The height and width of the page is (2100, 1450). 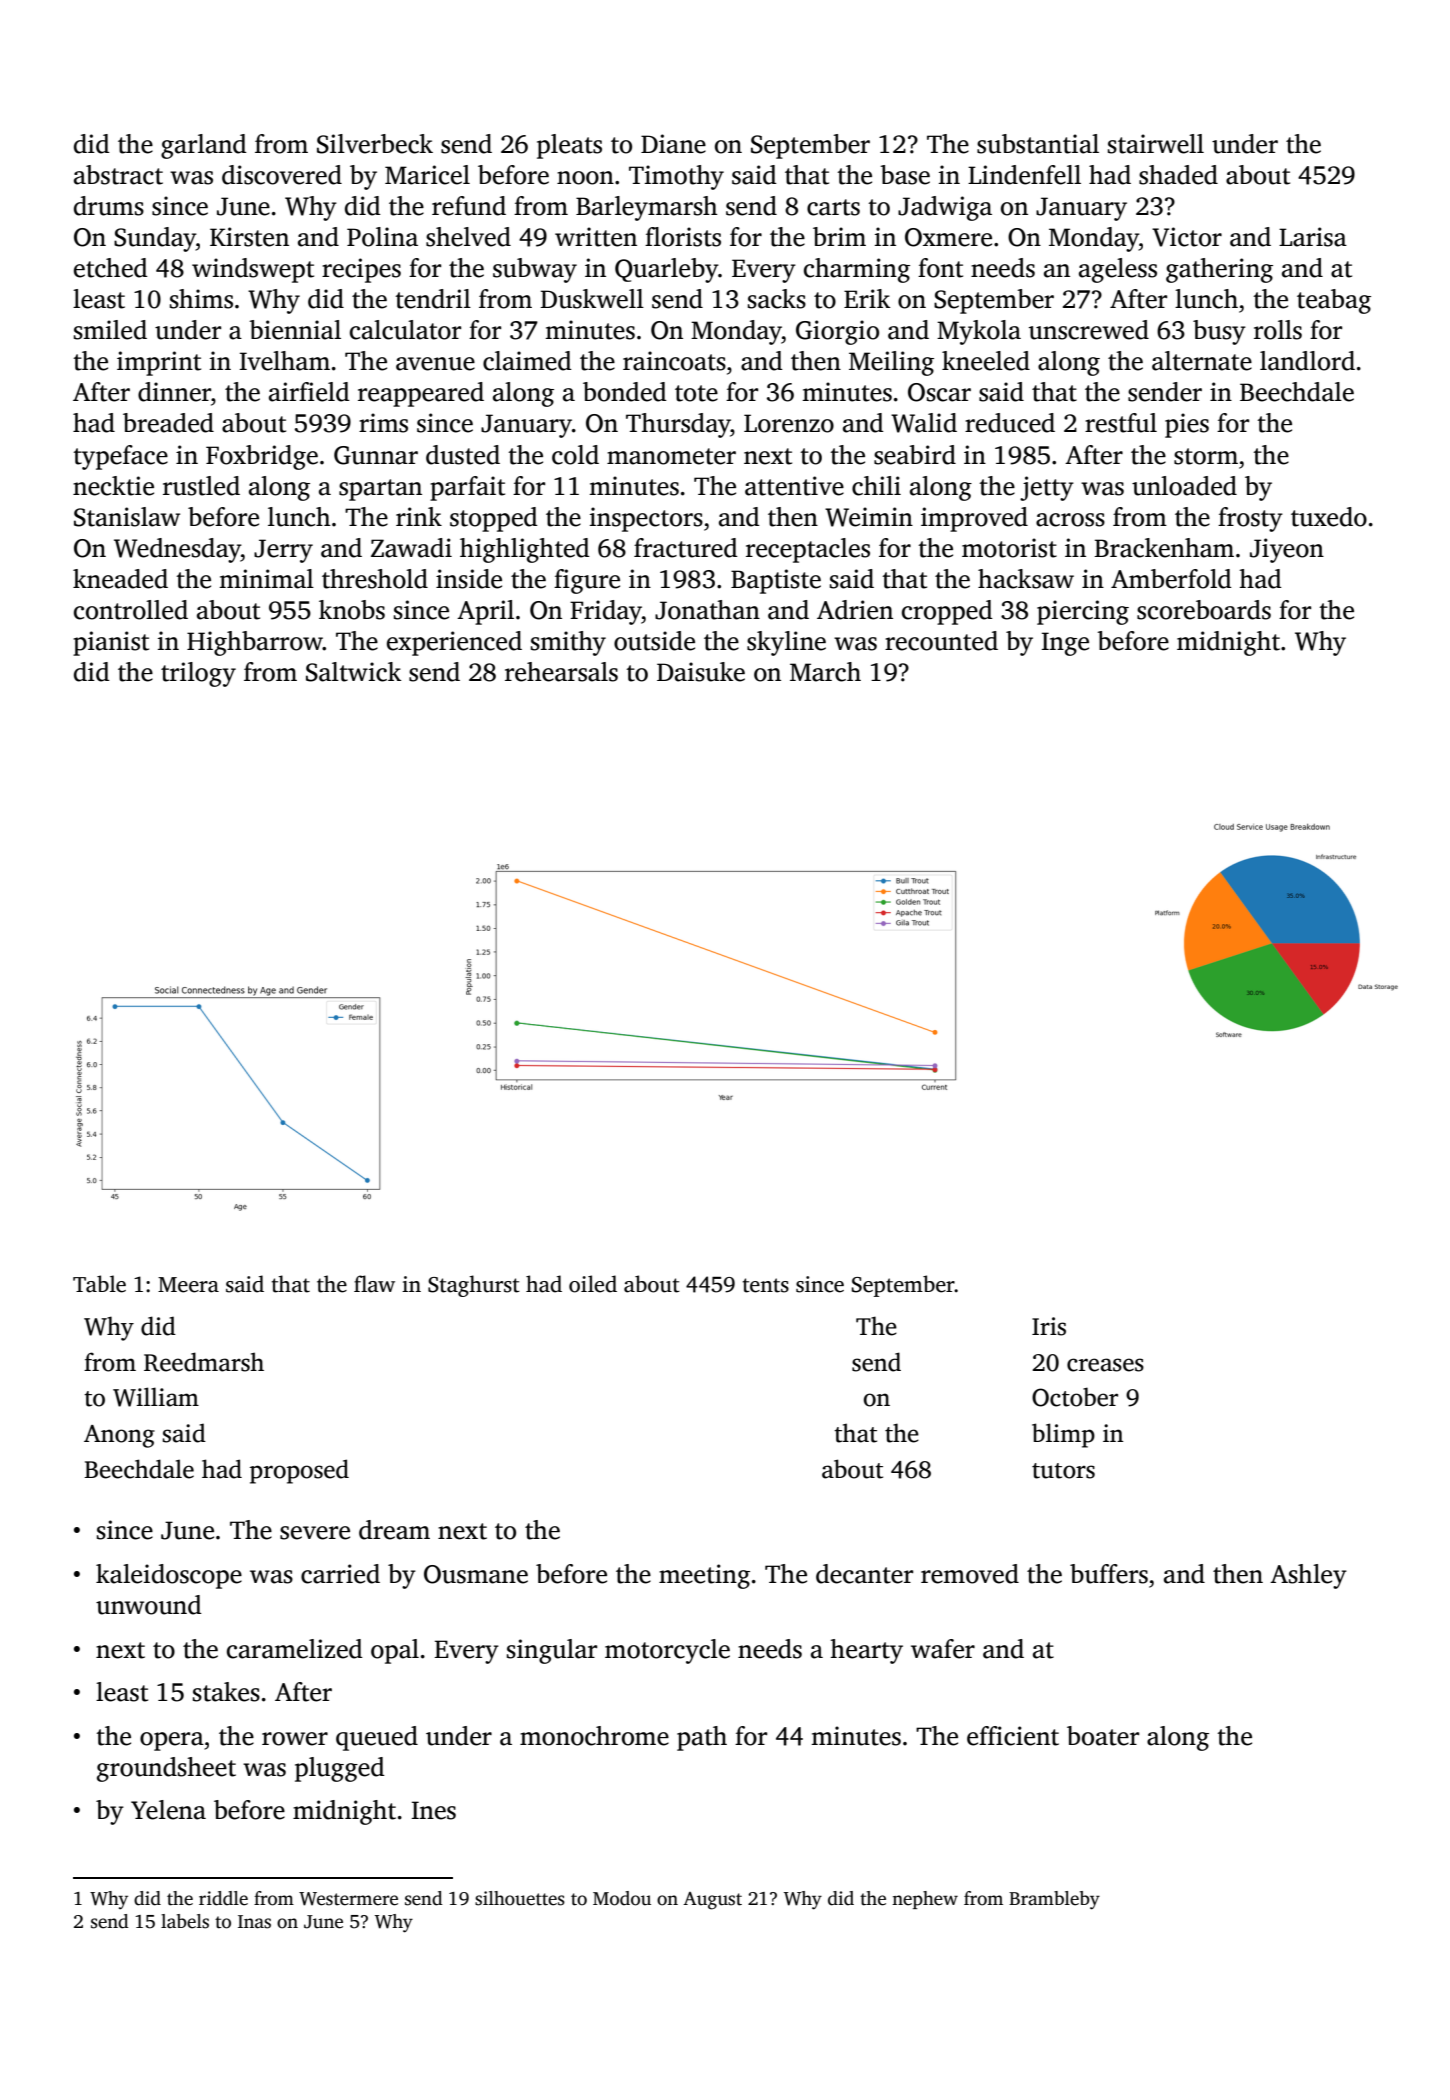 I want to click on claimed, so click(x=527, y=361).
